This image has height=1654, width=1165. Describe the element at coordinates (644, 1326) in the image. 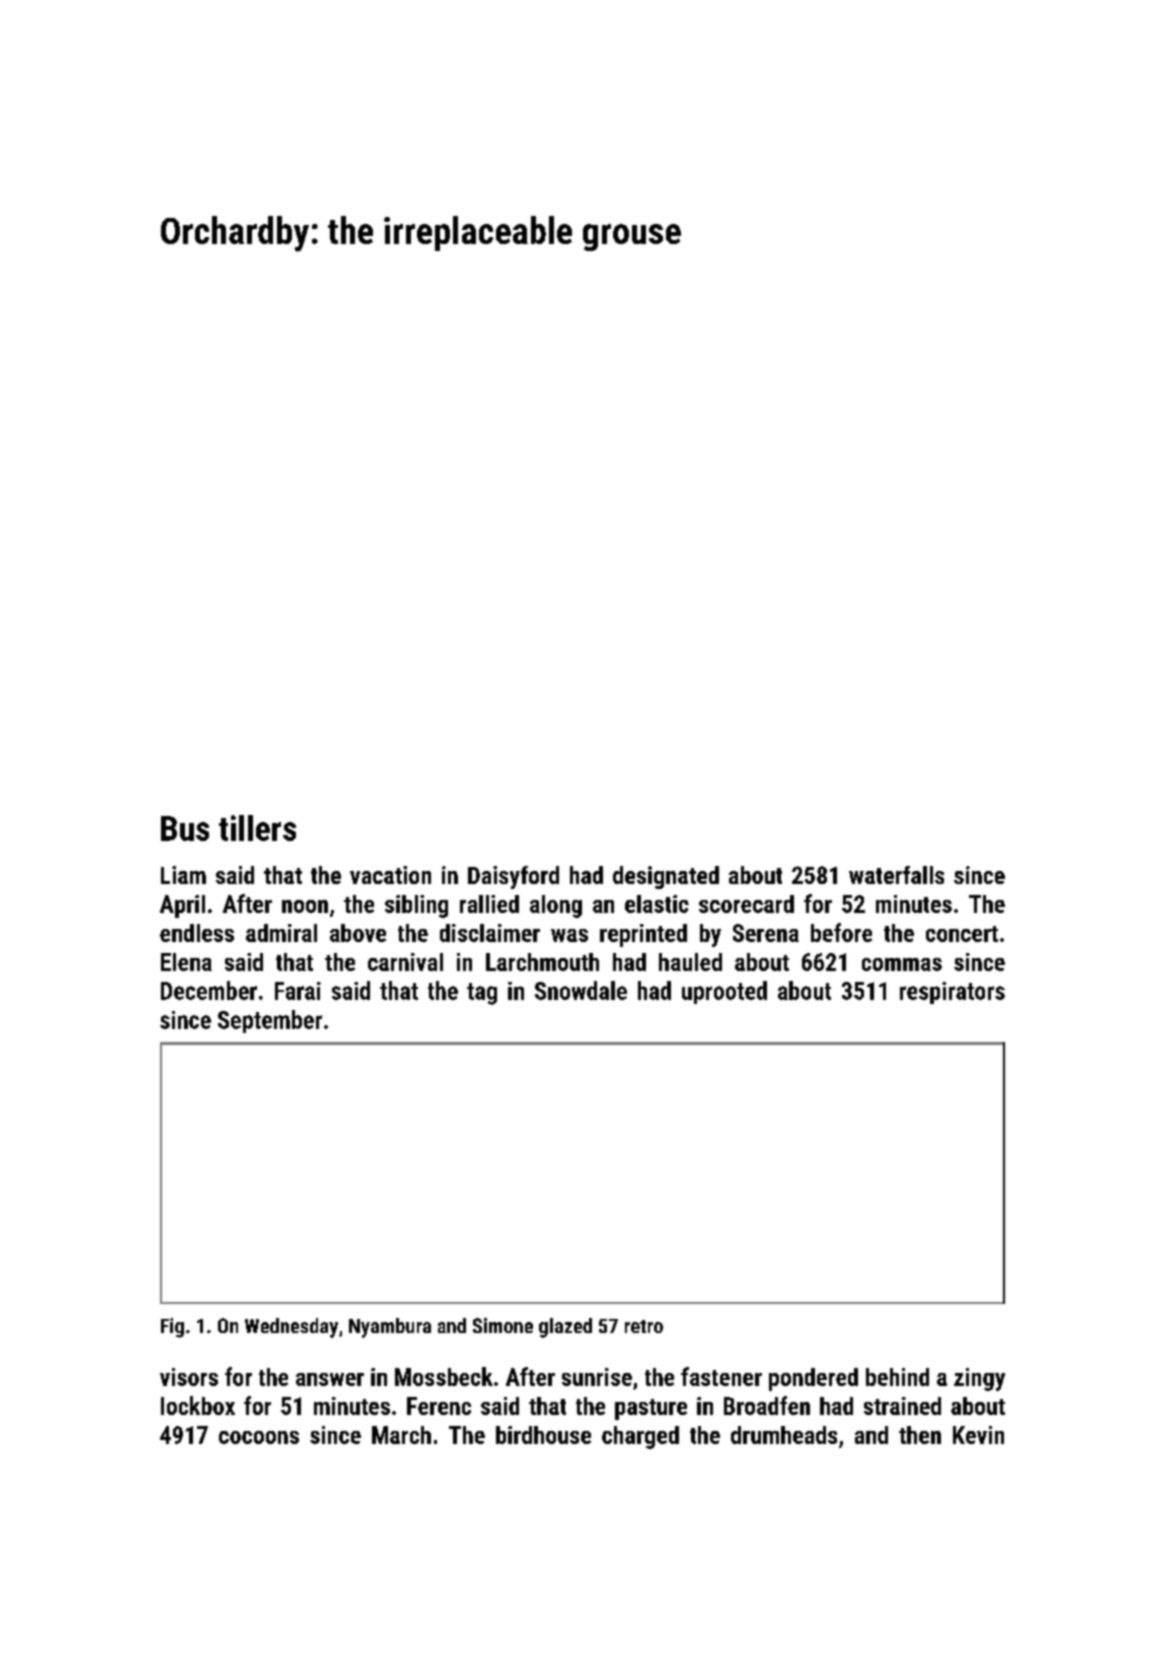

I see `retro` at that location.
